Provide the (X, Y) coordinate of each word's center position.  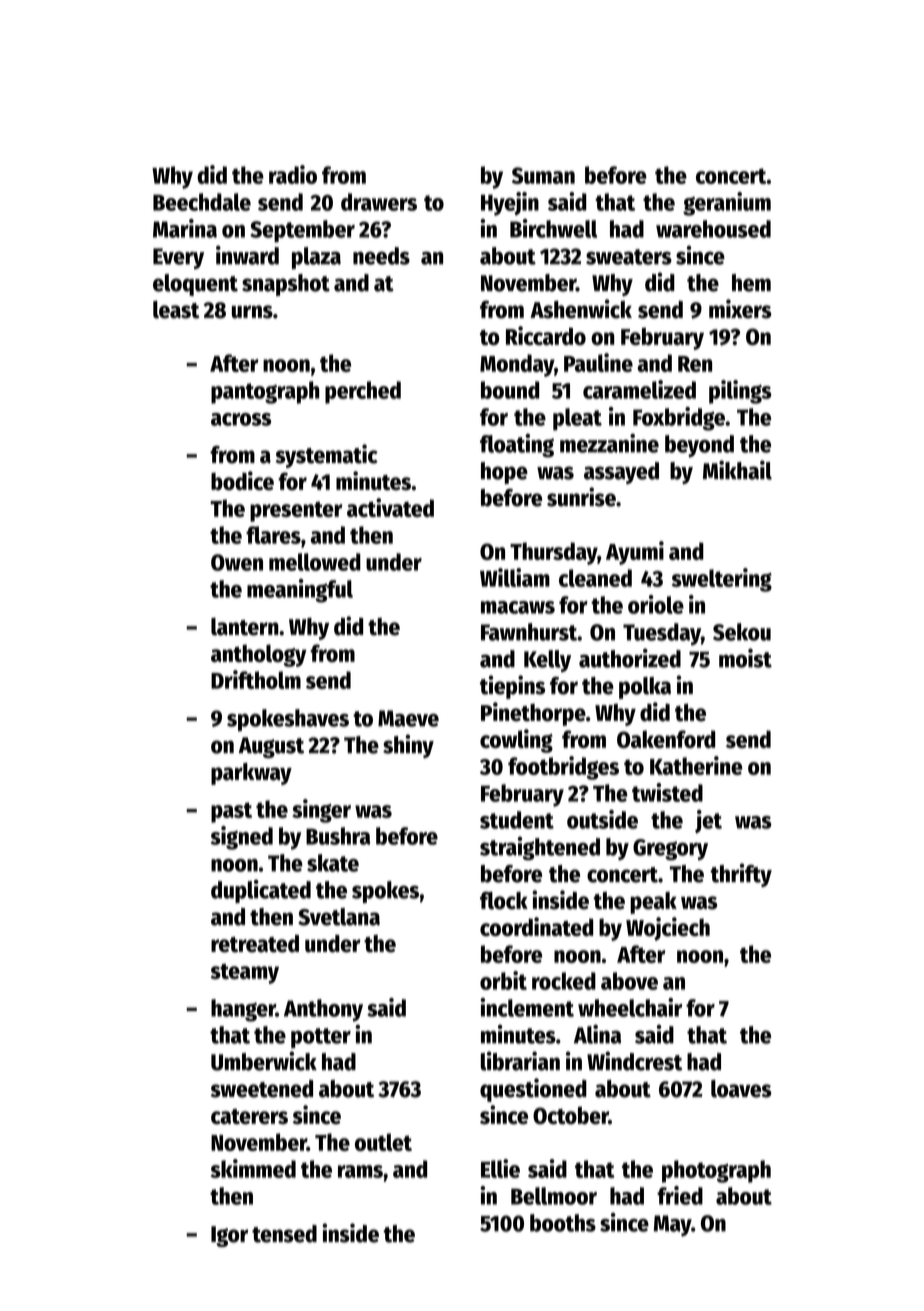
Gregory (670, 849)
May (672, 1226)
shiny (408, 746)
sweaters (629, 257)
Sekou (742, 632)
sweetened (262, 1089)
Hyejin (510, 204)
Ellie (500, 1168)
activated (390, 507)
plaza (316, 258)
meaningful (300, 591)
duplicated (261, 891)
